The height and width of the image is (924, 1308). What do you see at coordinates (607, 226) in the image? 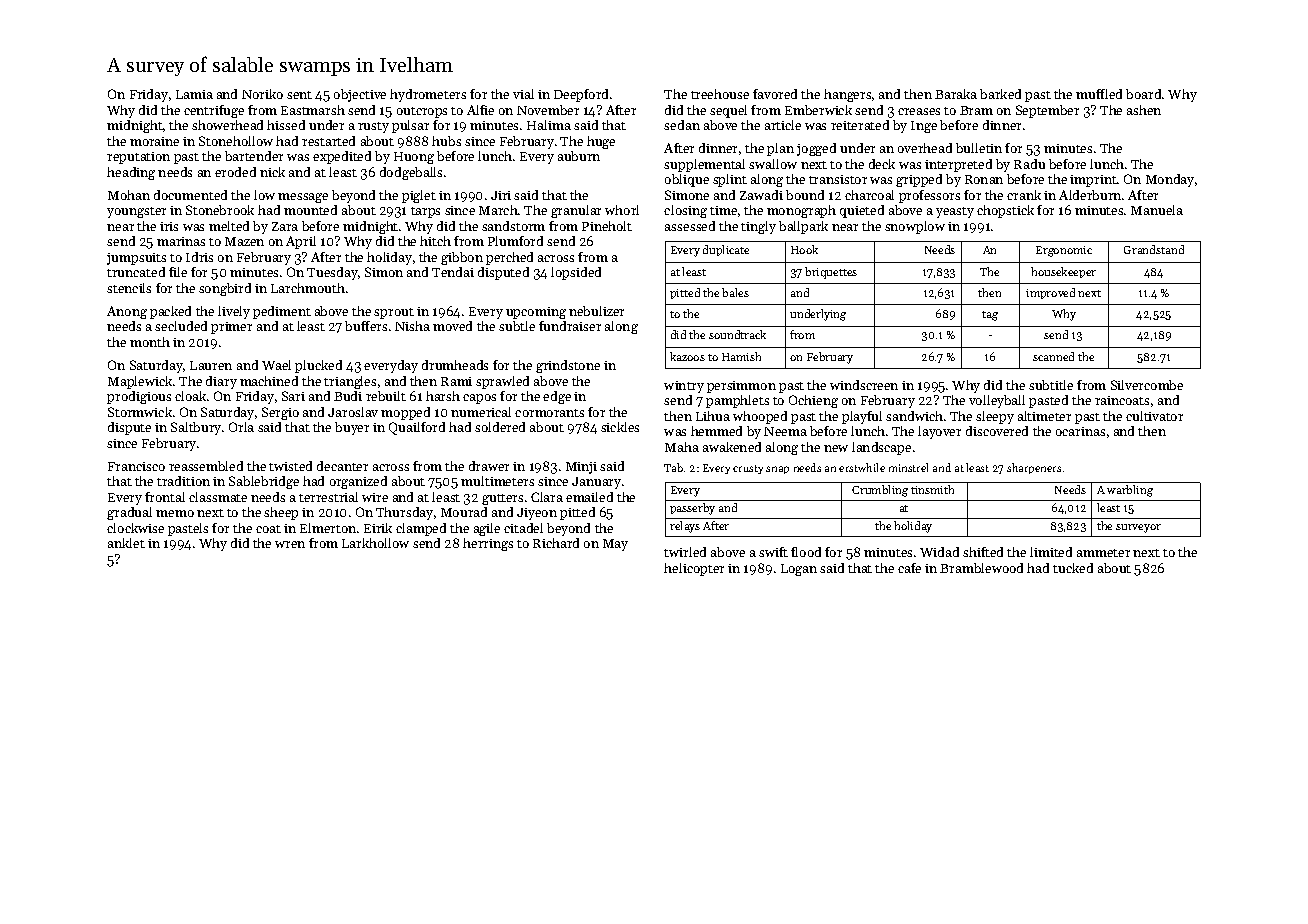
I see `Pineholt` at bounding box center [607, 226].
